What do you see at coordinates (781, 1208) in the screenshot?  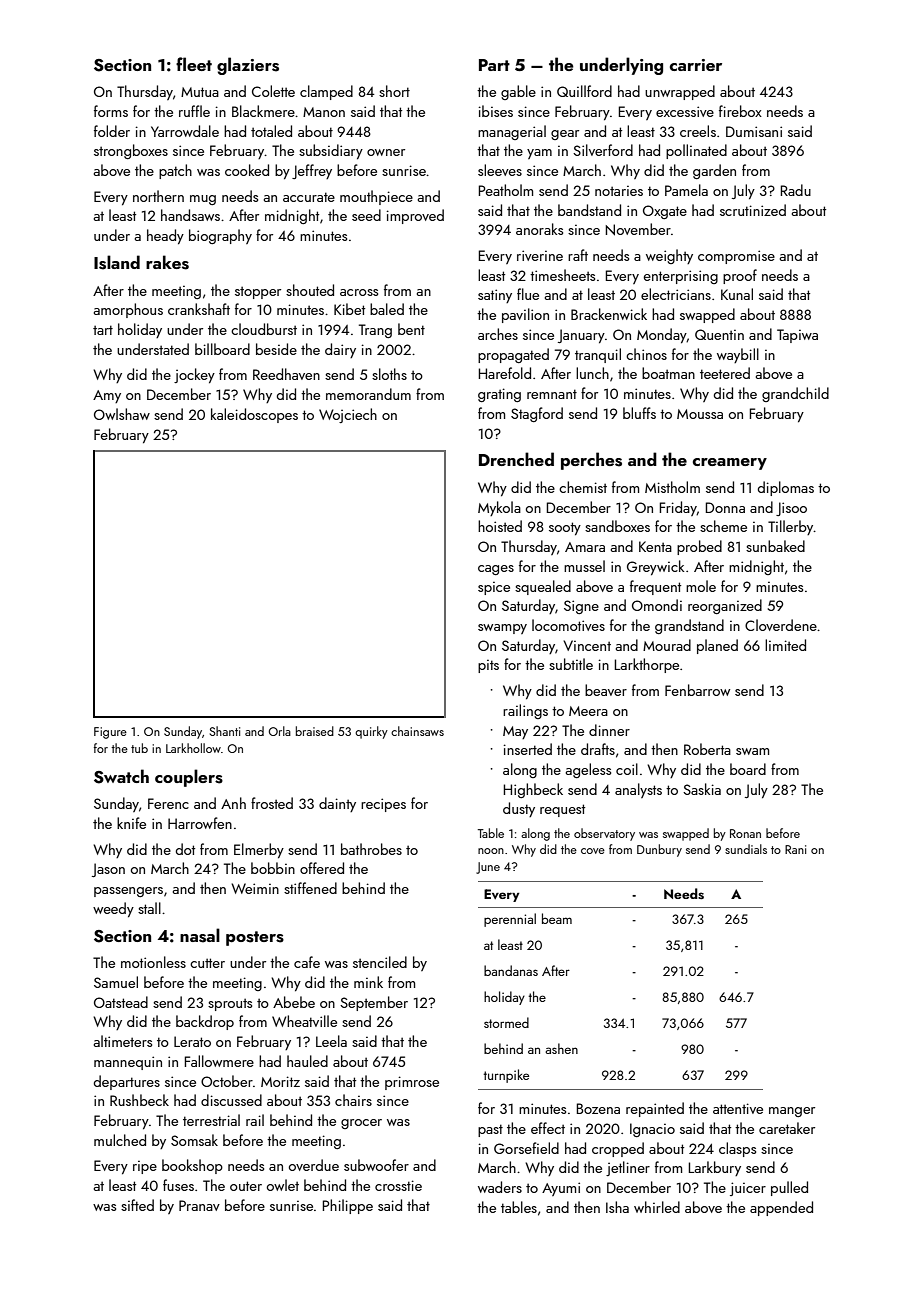 I see `appended` at bounding box center [781, 1208].
